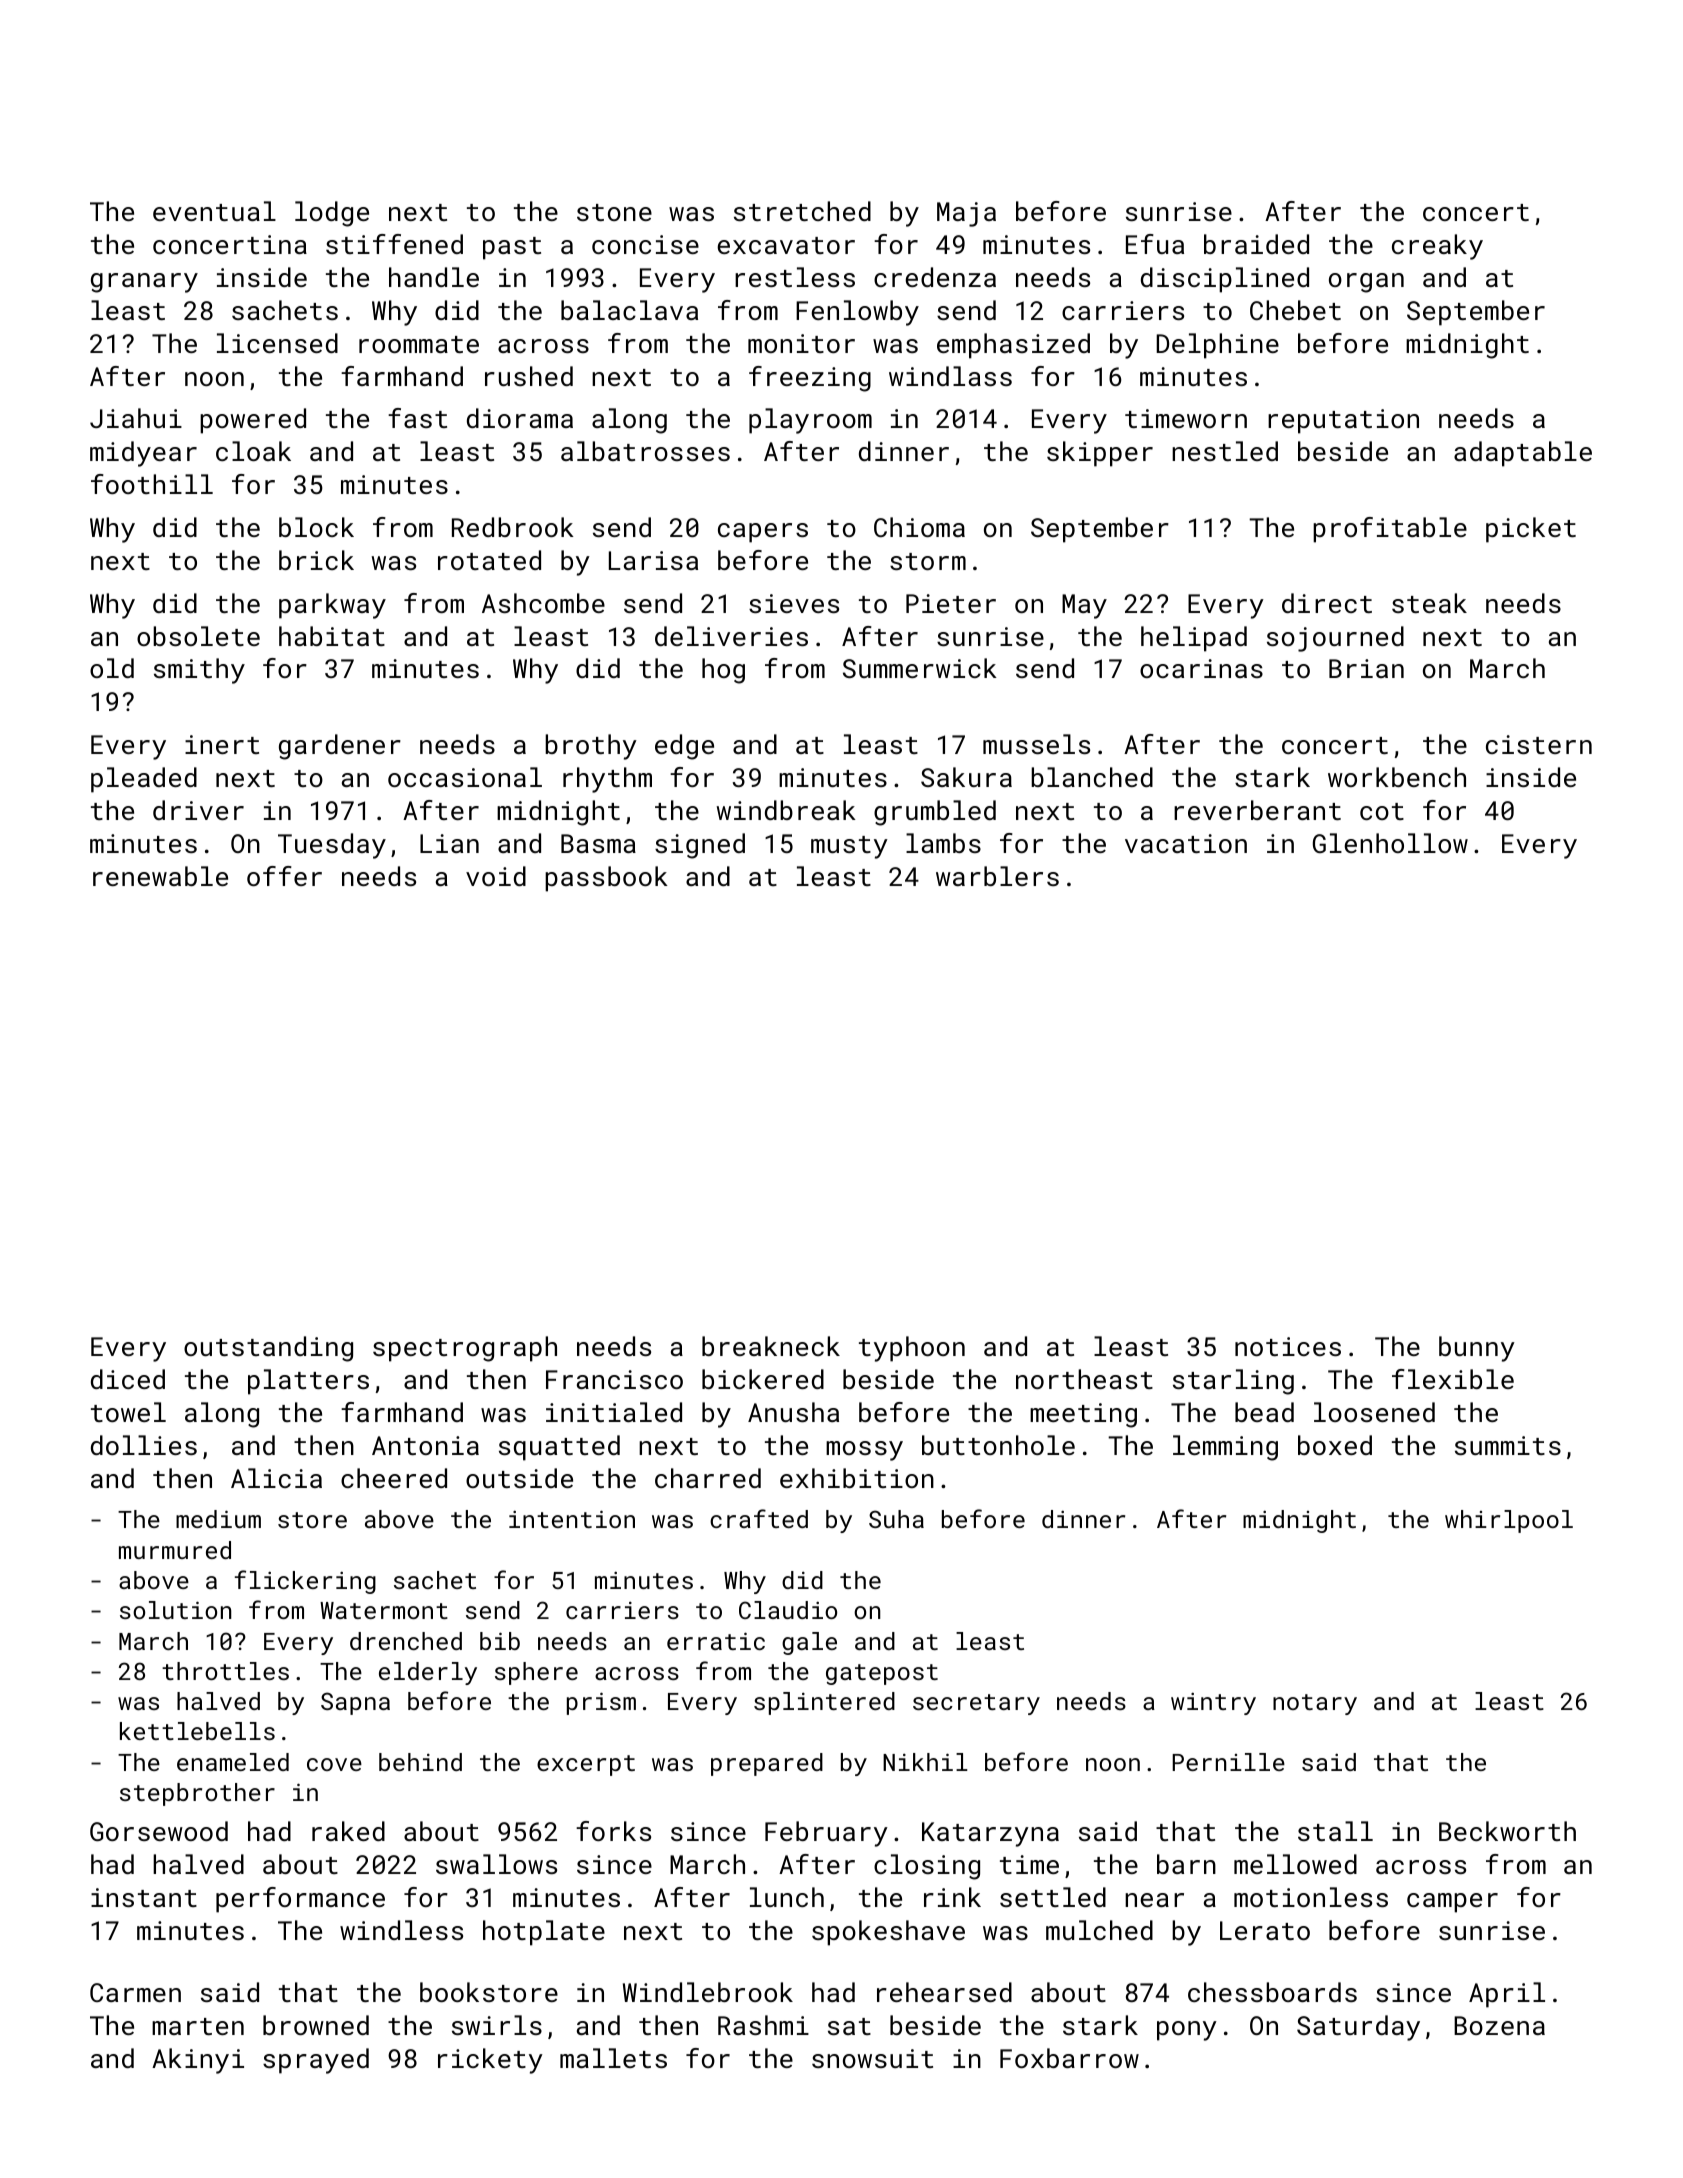 The height and width of the image is (2178, 1683). What do you see at coordinates (1452, 1903) in the image?
I see `camper` at bounding box center [1452, 1903].
